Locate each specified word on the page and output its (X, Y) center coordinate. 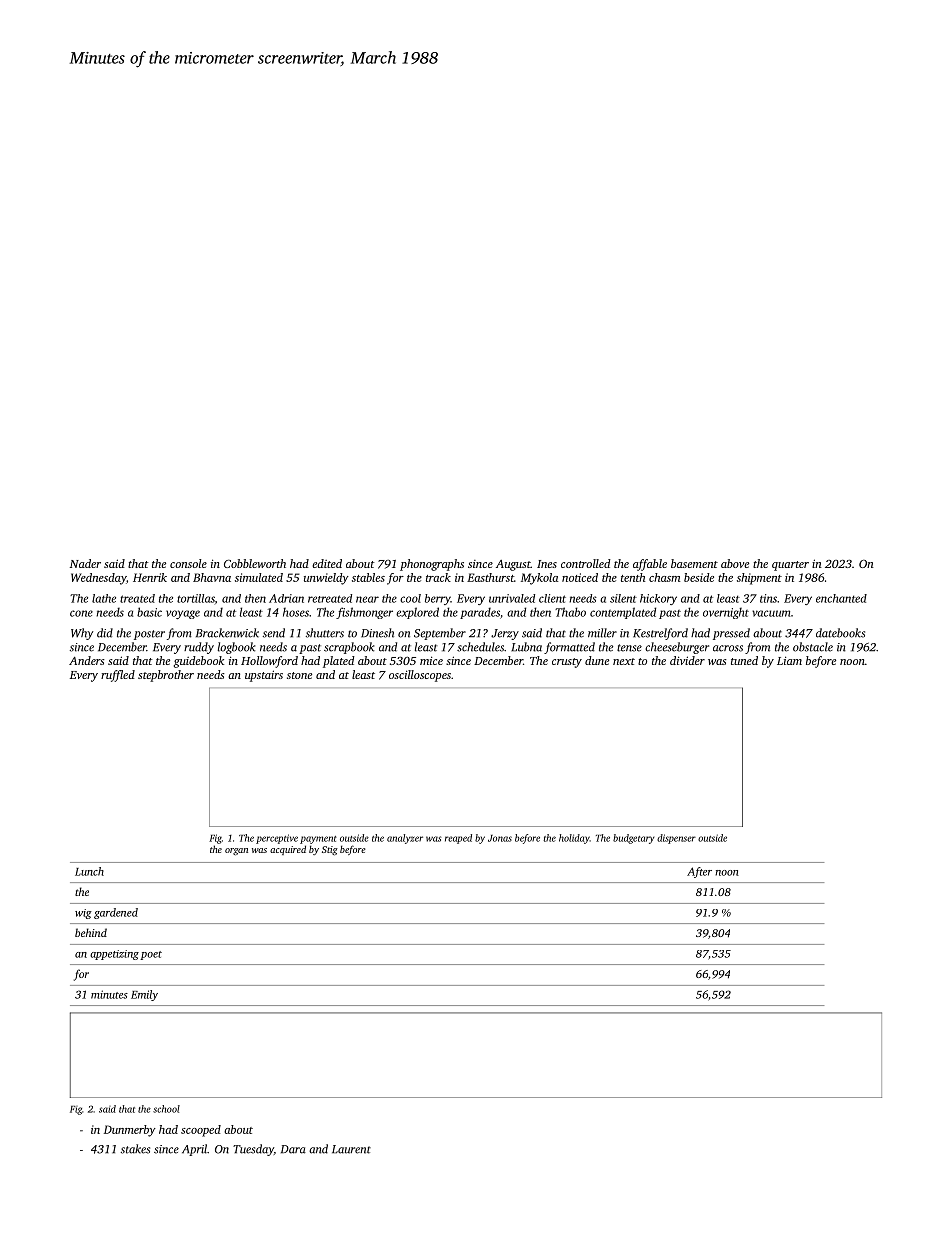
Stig (330, 851)
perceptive (277, 839)
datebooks (840, 633)
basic (149, 612)
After (699, 872)
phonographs (432, 565)
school (166, 1109)
